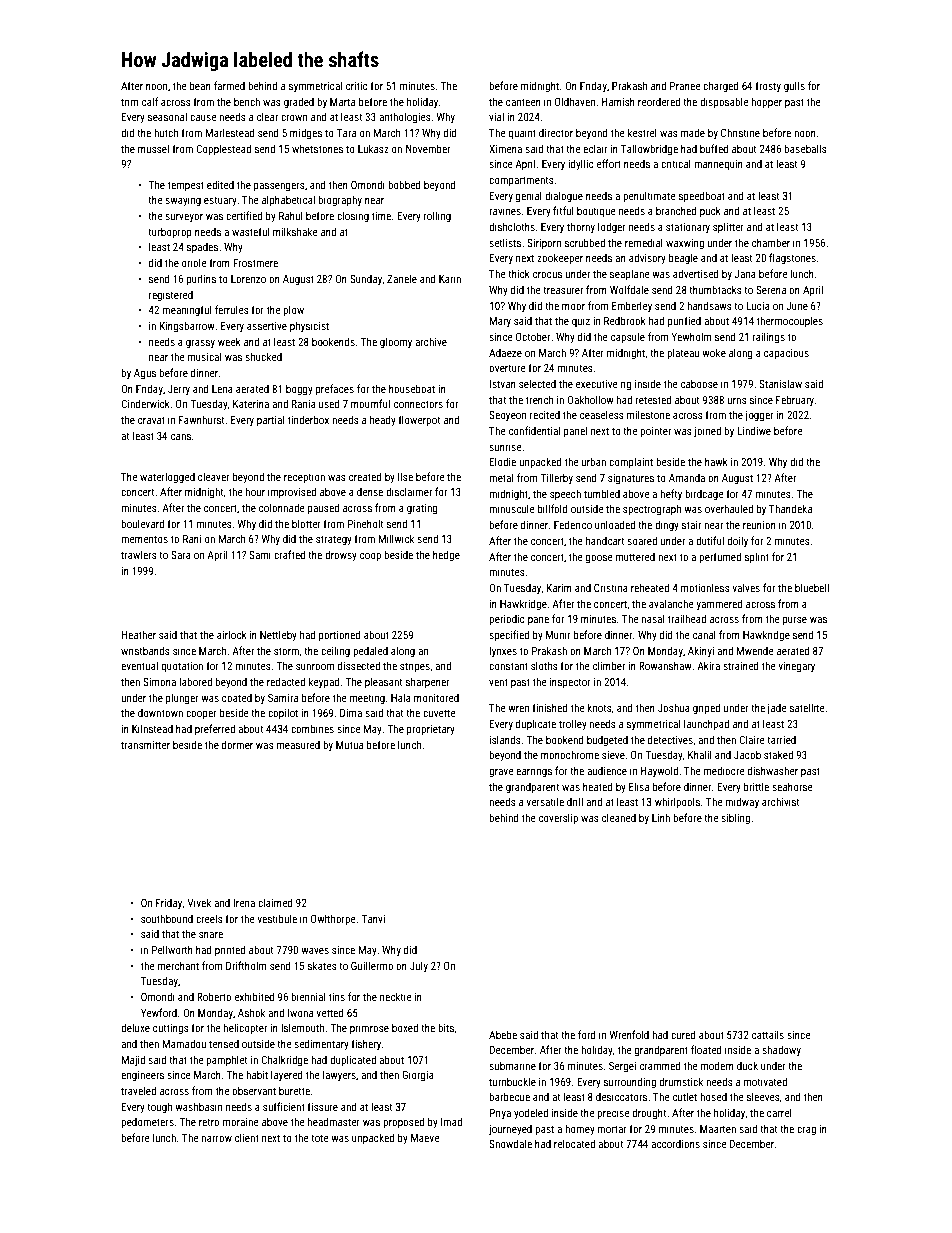 Image resolution: width=952 pixels, height=1233 pixels. I want to click on calf, so click(150, 101).
